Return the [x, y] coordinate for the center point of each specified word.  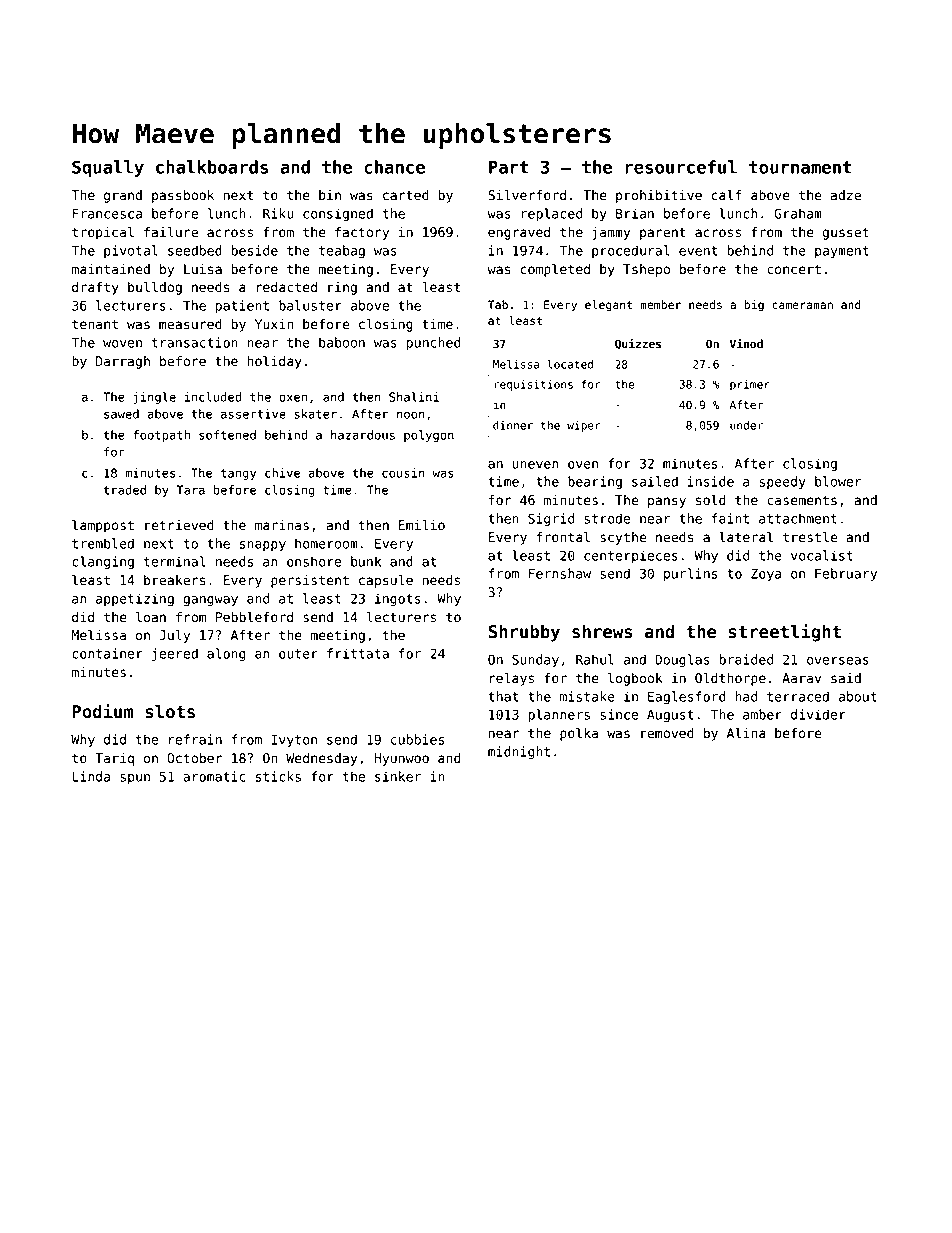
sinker [398, 776]
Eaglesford [687, 698]
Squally [108, 168]
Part [508, 167]
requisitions [533, 385]
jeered [175, 655]
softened [227, 435]
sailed [655, 481]
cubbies [417, 739]
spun [135, 779]
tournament [800, 167]
